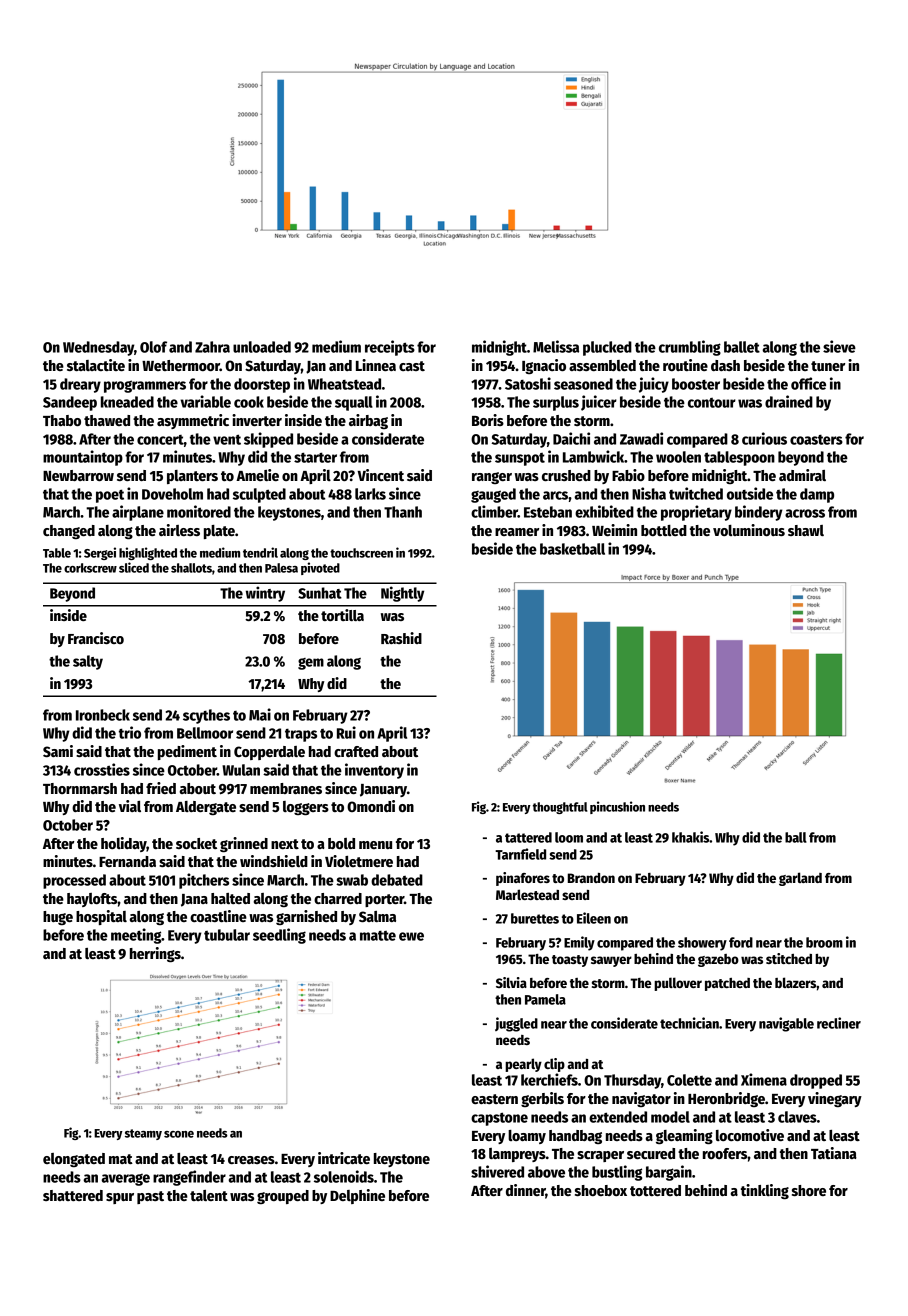 The height and width of the screenshot is (1316, 908). Describe the element at coordinates (155, 954) in the screenshot. I see `herrings` at that location.
